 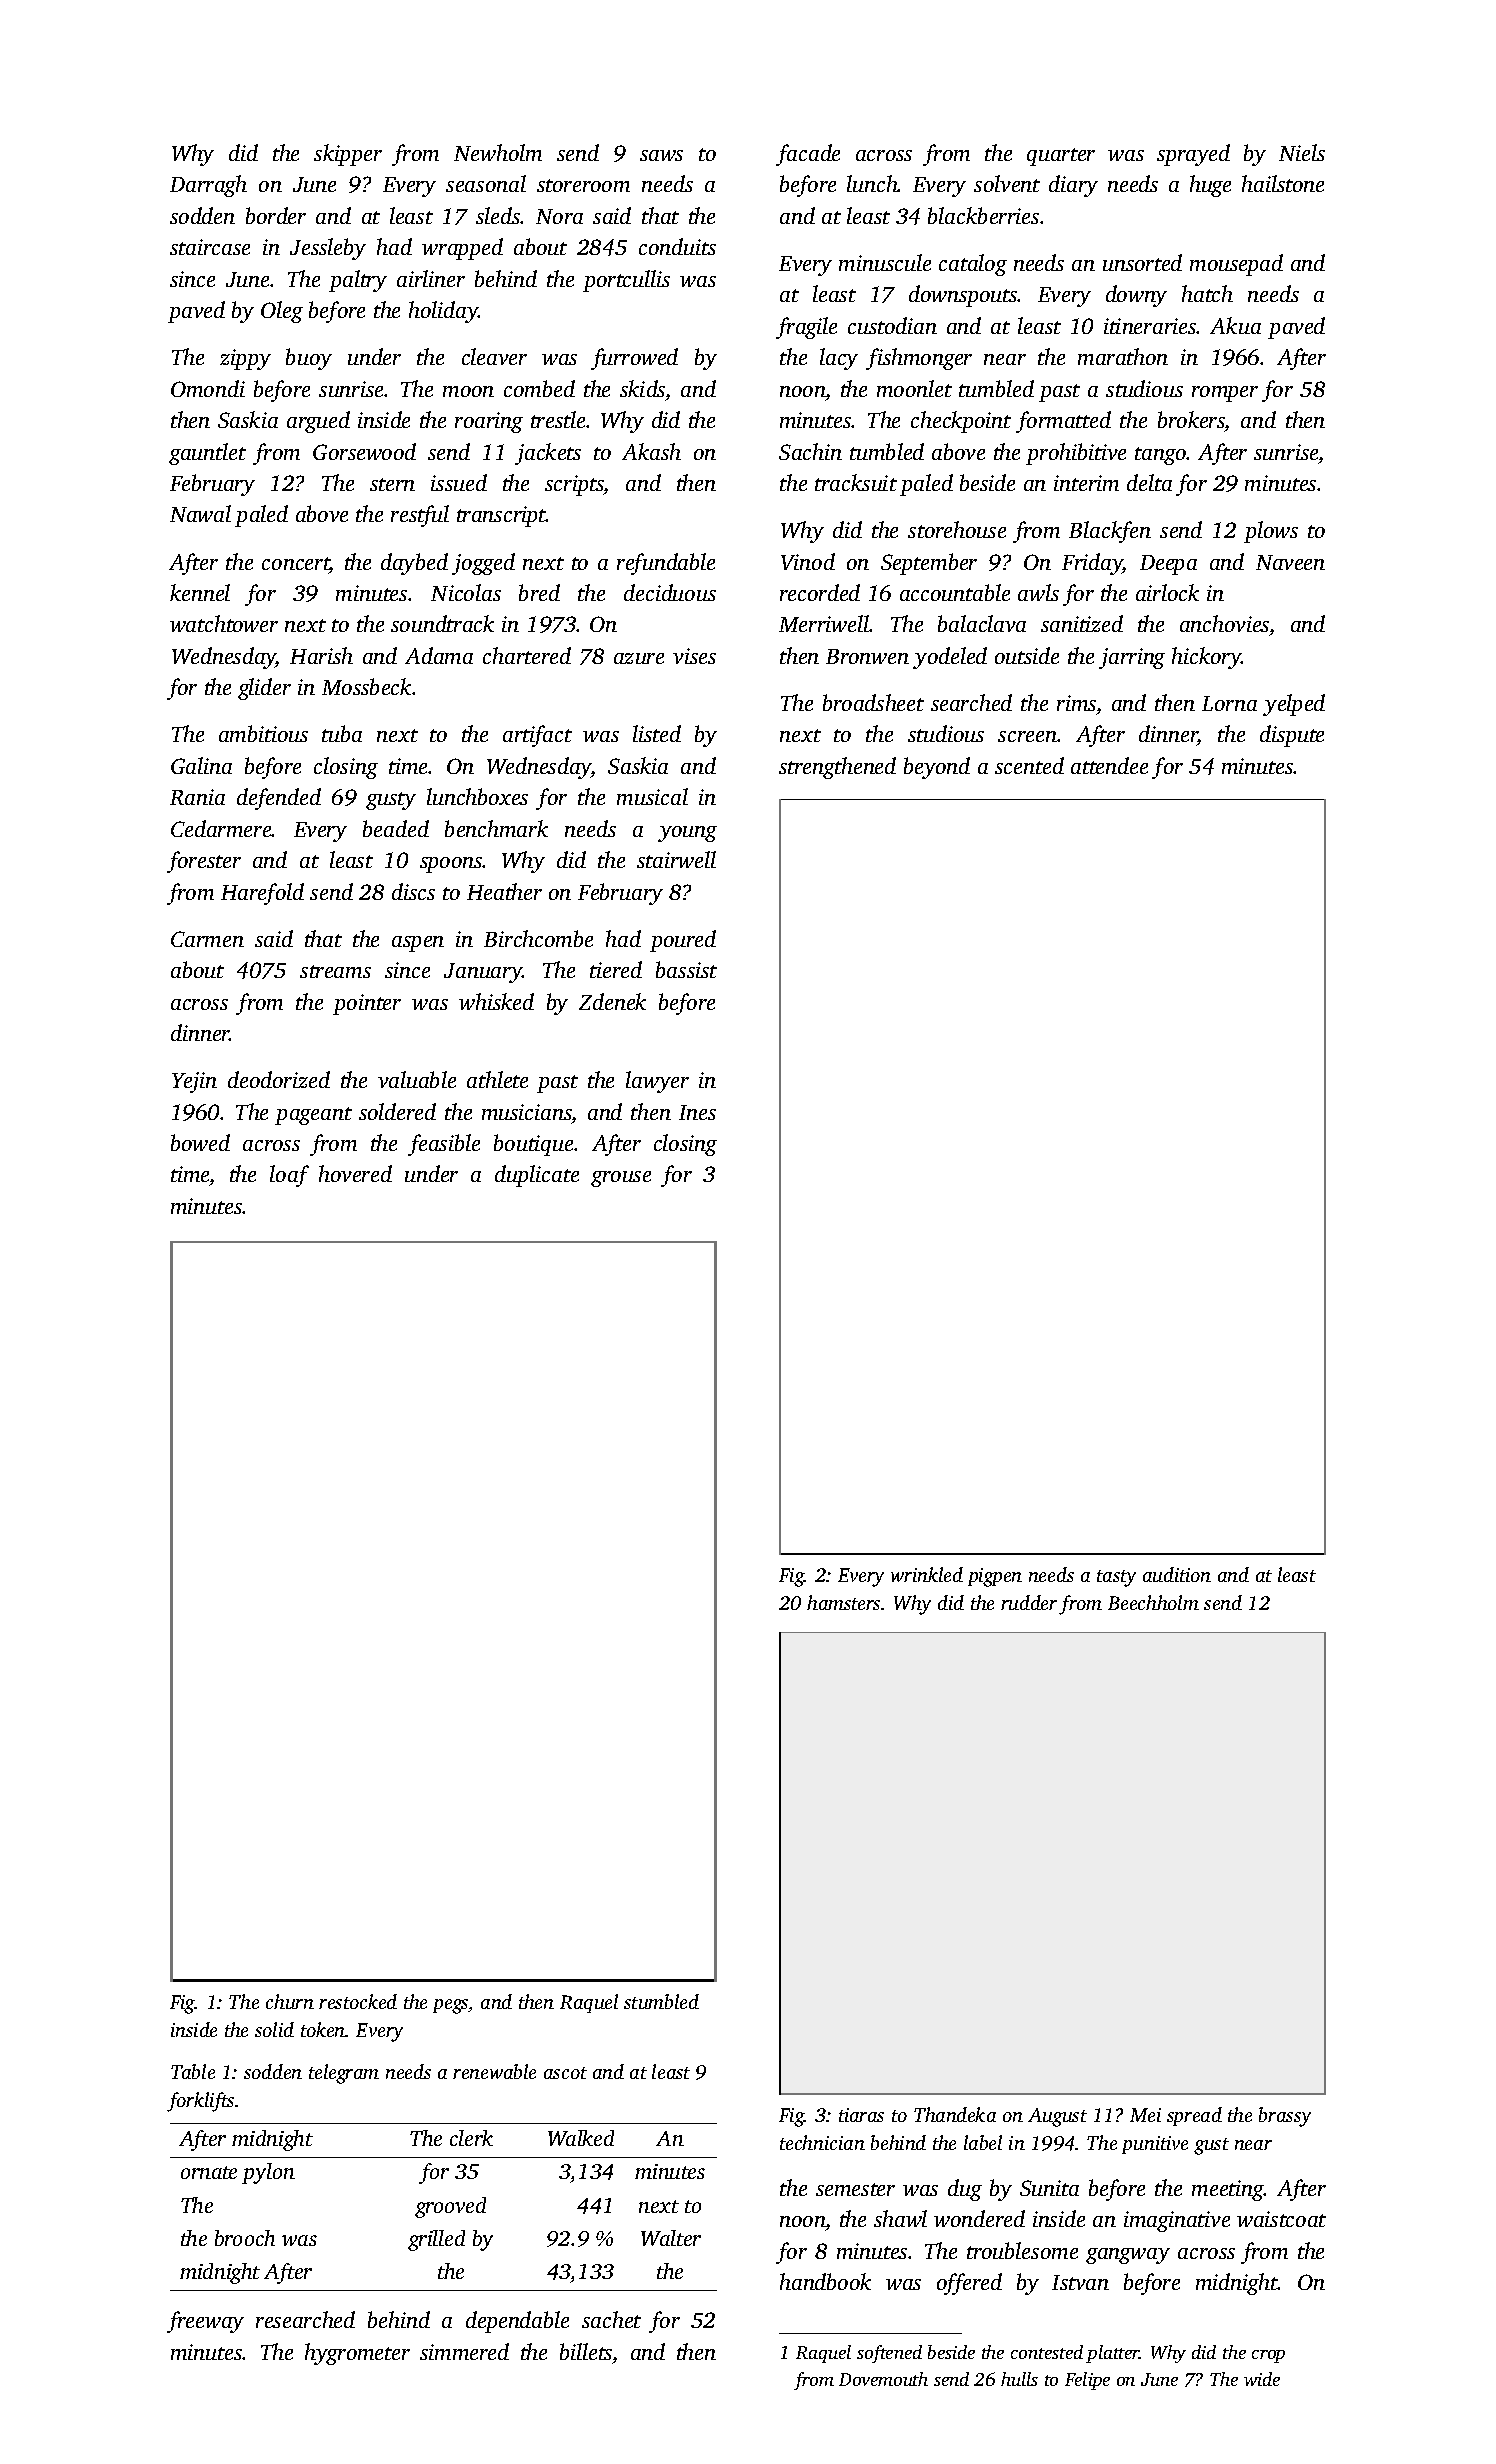 I want to click on paltry, so click(x=358, y=281).
